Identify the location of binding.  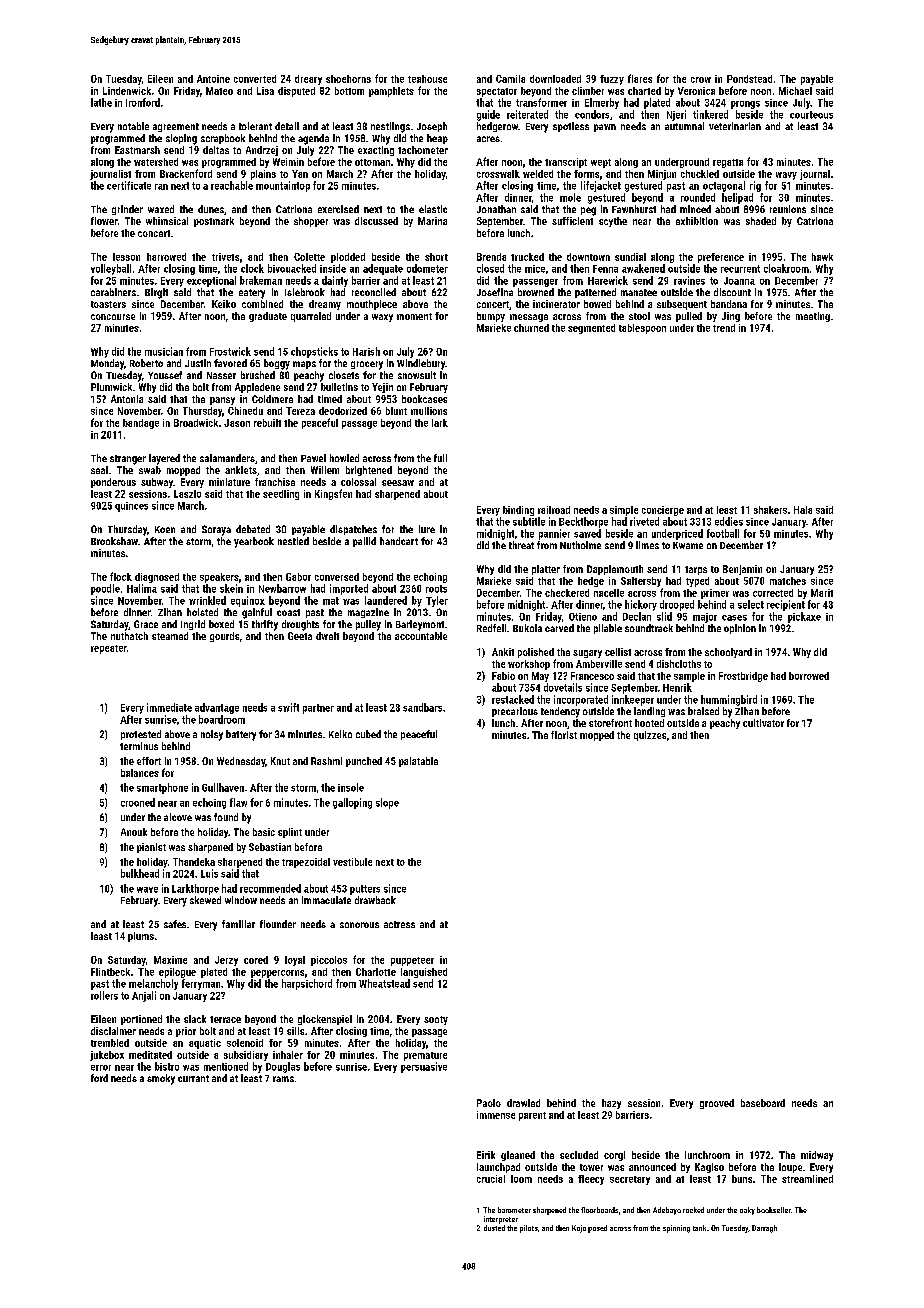
(518, 511).
